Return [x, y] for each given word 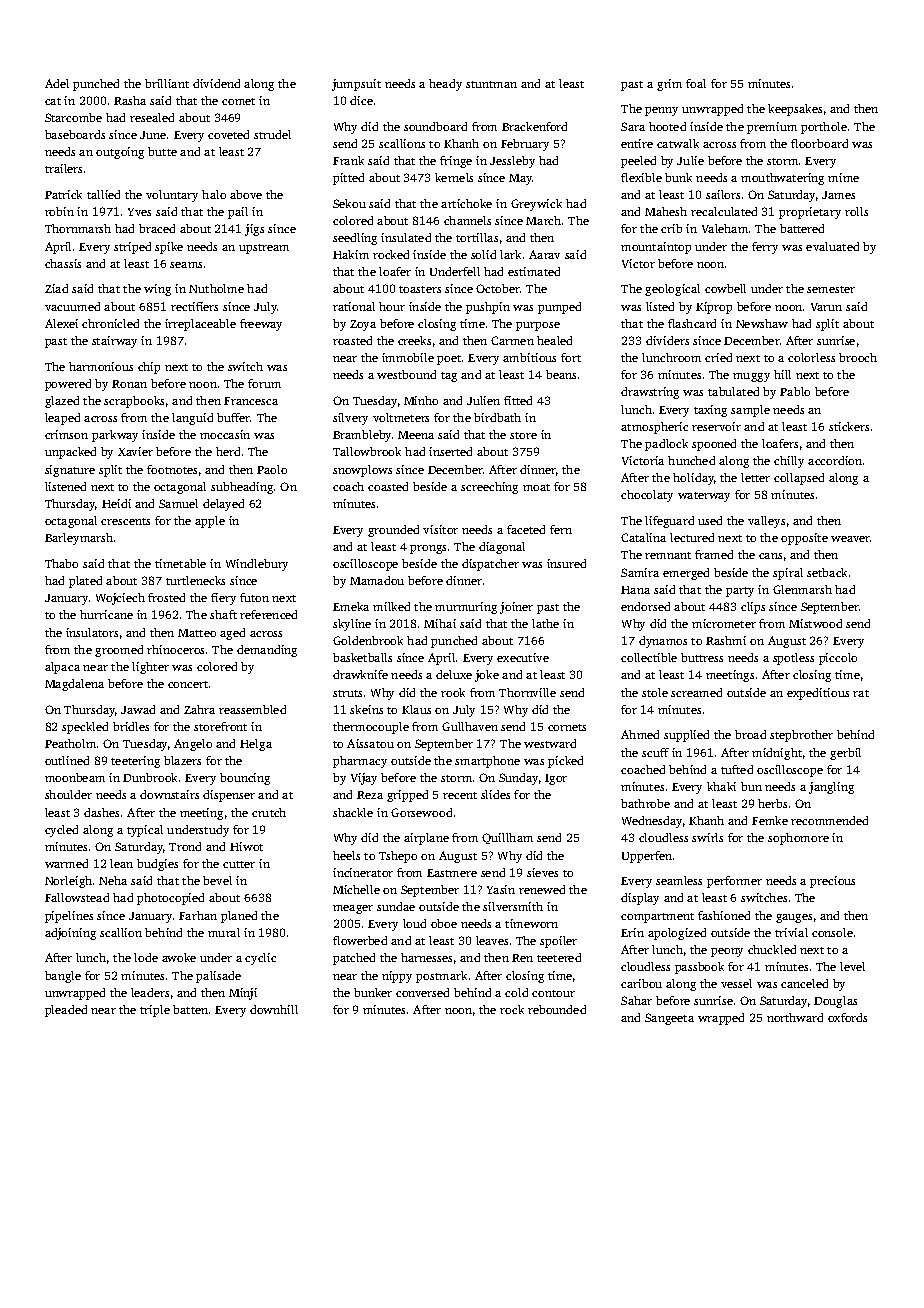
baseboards [75, 134]
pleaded [66, 1011]
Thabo [61, 563]
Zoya [363, 325]
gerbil [845, 754]
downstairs [169, 794]
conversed [422, 992]
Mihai [440, 623]
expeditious [818, 694]
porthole [824, 128]
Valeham [725, 228]
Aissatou [370, 743]
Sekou [349, 203]
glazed [62, 402]
